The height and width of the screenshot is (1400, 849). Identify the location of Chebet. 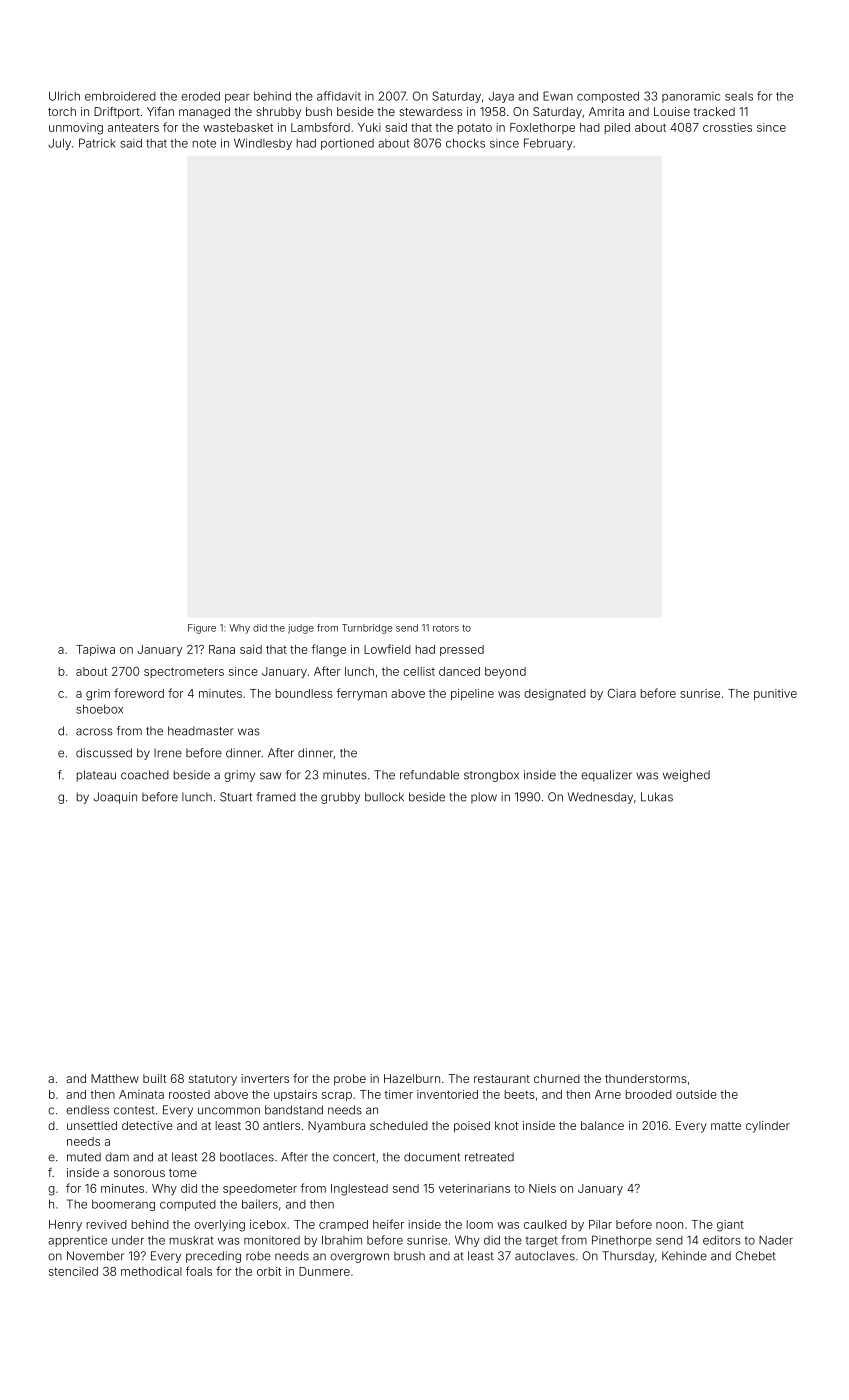
(755, 1256).
